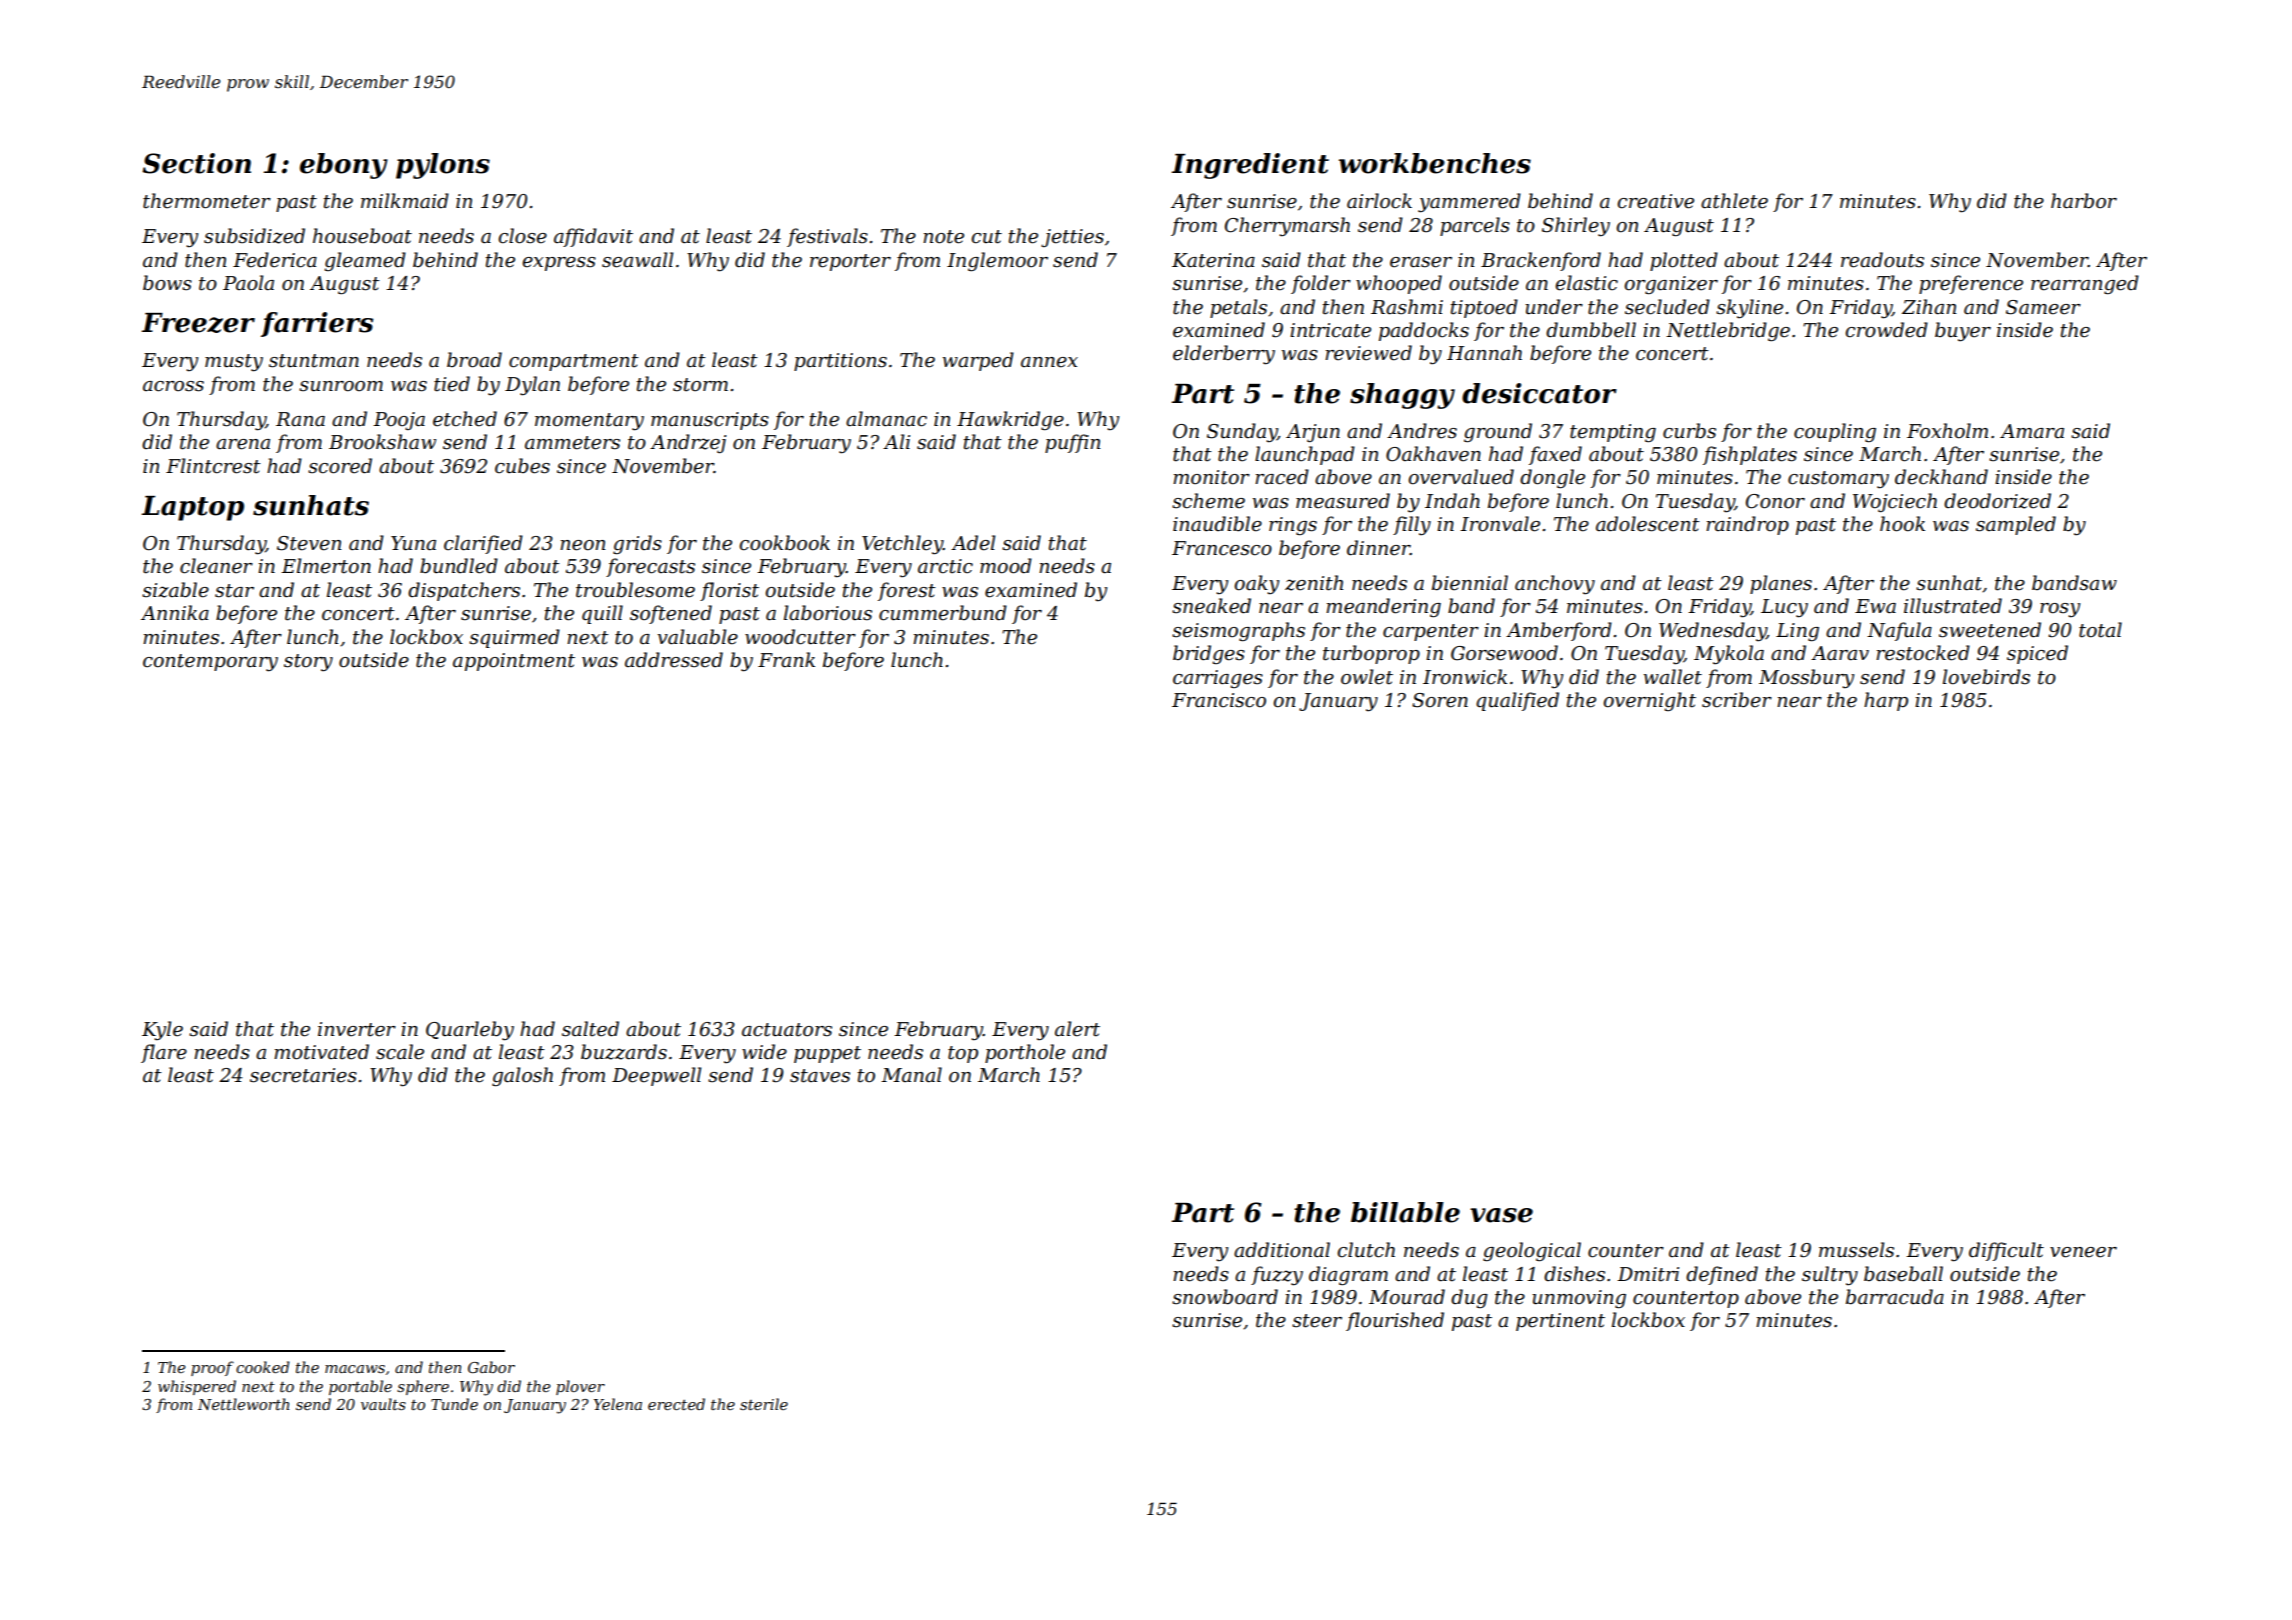  What do you see at coordinates (2032, 431) in the document?
I see `Amara` at bounding box center [2032, 431].
